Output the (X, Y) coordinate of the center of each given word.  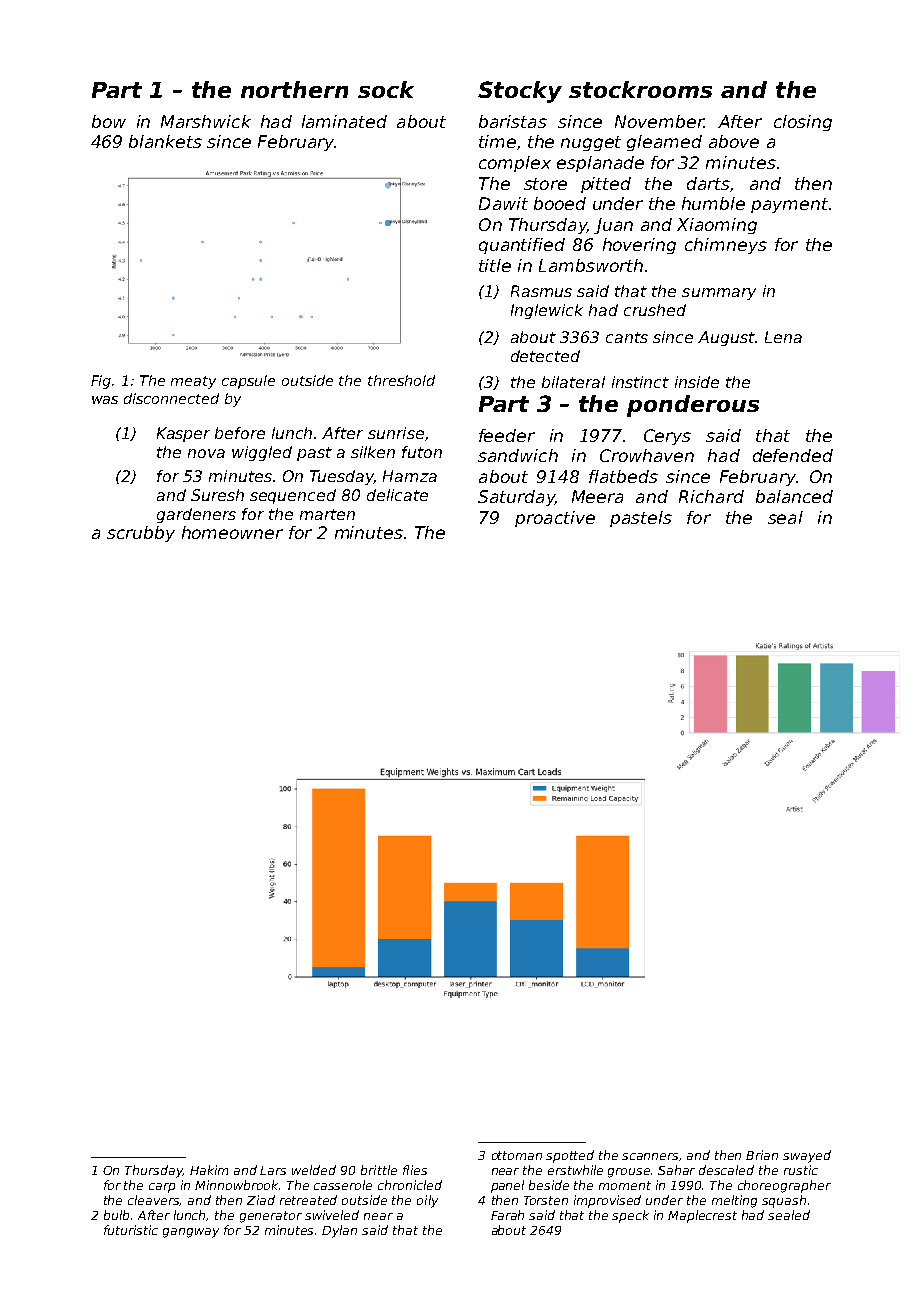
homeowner (232, 532)
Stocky (520, 92)
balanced (794, 496)
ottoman (517, 1155)
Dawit (503, 203)
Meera (597, 496)
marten (327, 514)
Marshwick (206, 121)
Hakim (209, 1170)
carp (162, 1188)
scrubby (141, 534)
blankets (165, 141)
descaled (726, 1170)
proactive (555, 519)
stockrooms (640, 89)
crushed (655, 310)
